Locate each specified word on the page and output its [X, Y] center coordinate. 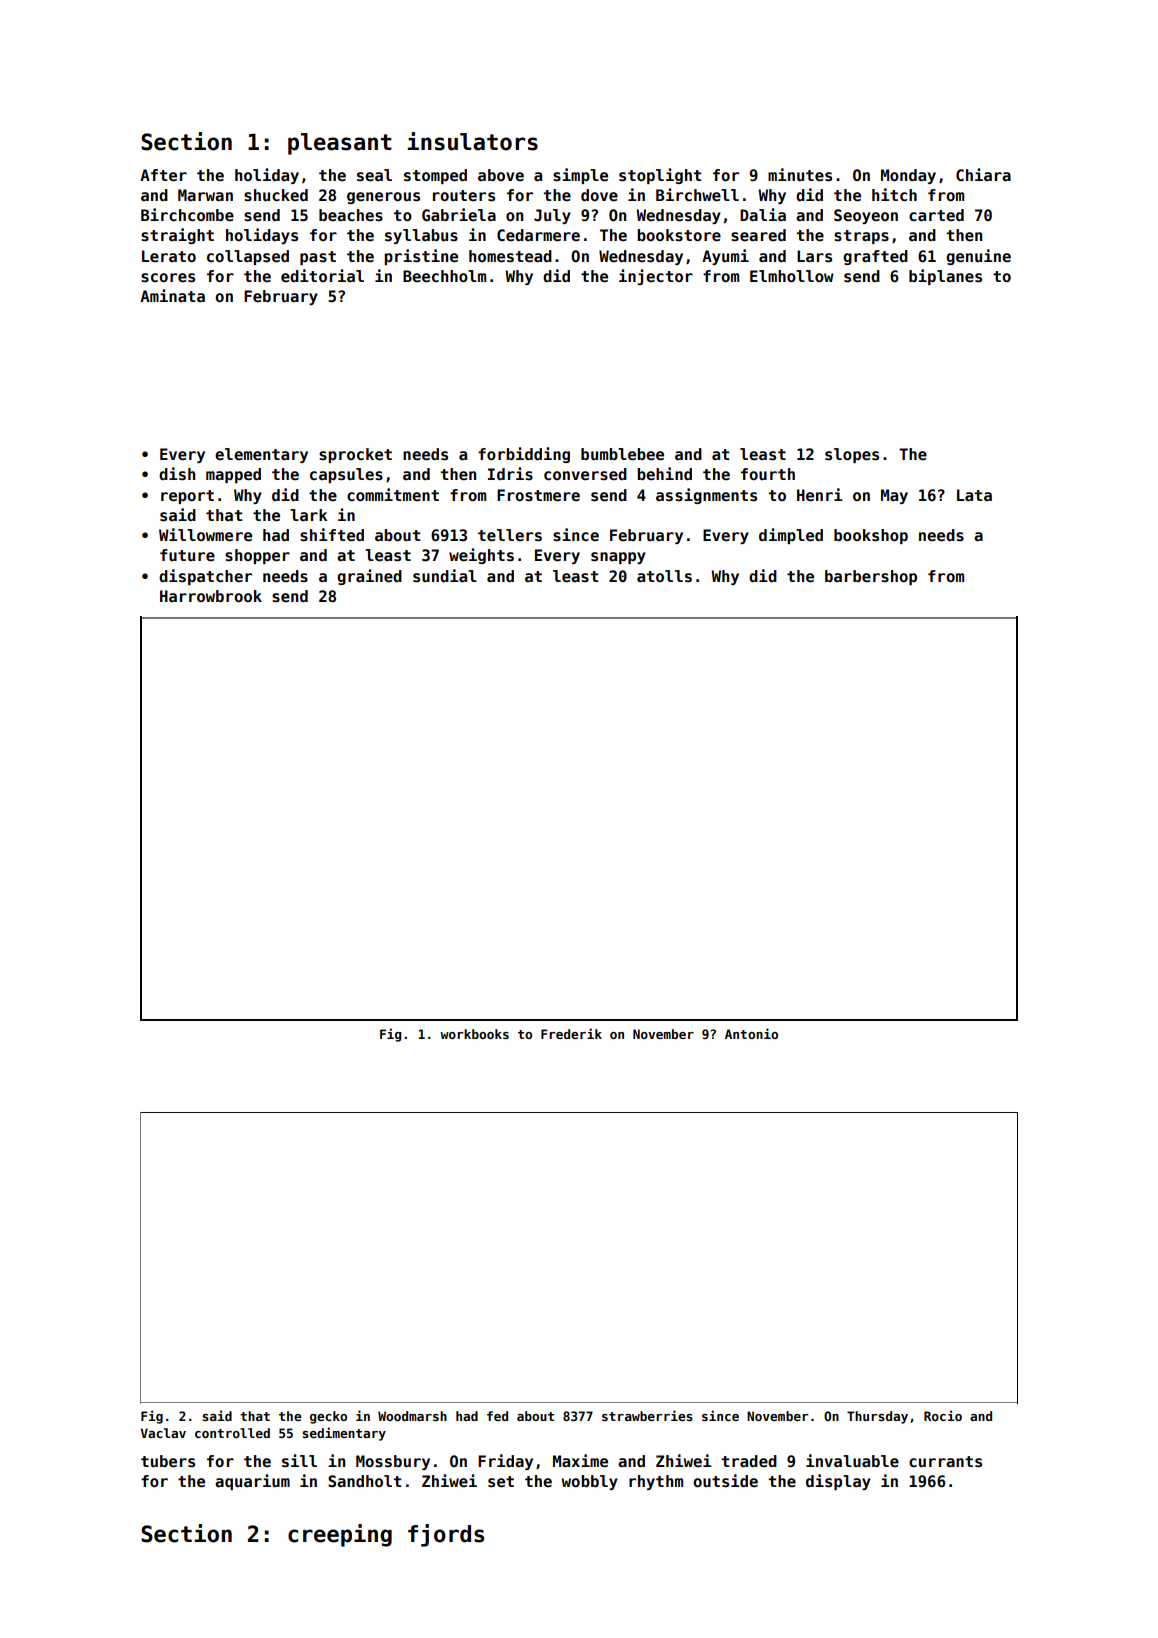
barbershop [871, 577]
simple [580, 176]
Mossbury [393, 1462]
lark [308, 515]
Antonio [751, 1033]
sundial [445, 576]
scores [168, 278]
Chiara [983, 174]
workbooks [474, 1034]
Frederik [571, 1033]
